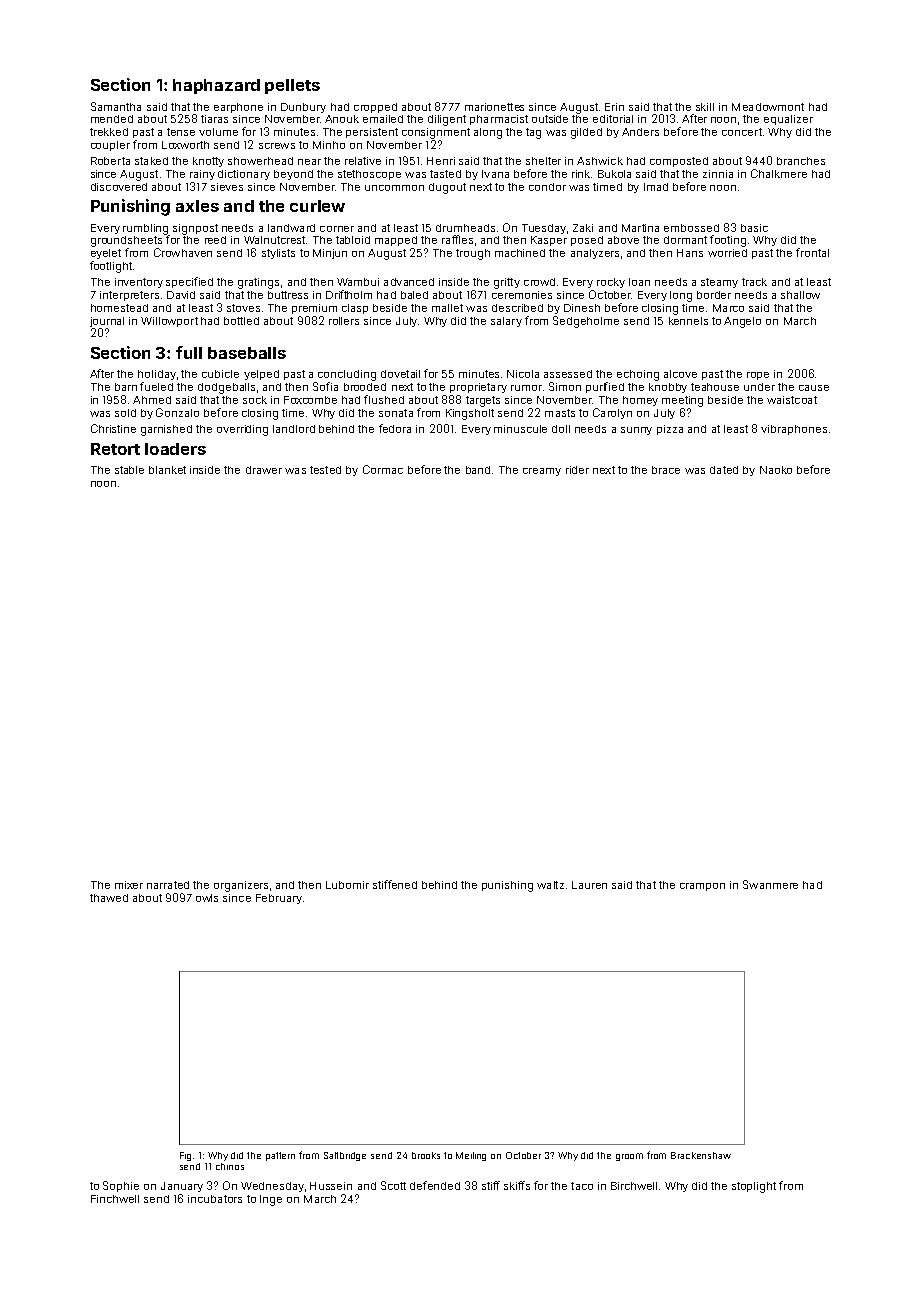  What do you see at coordinates (395, 428) in the screenshot?
I see `fedora` at bounding box center [395, 428].
